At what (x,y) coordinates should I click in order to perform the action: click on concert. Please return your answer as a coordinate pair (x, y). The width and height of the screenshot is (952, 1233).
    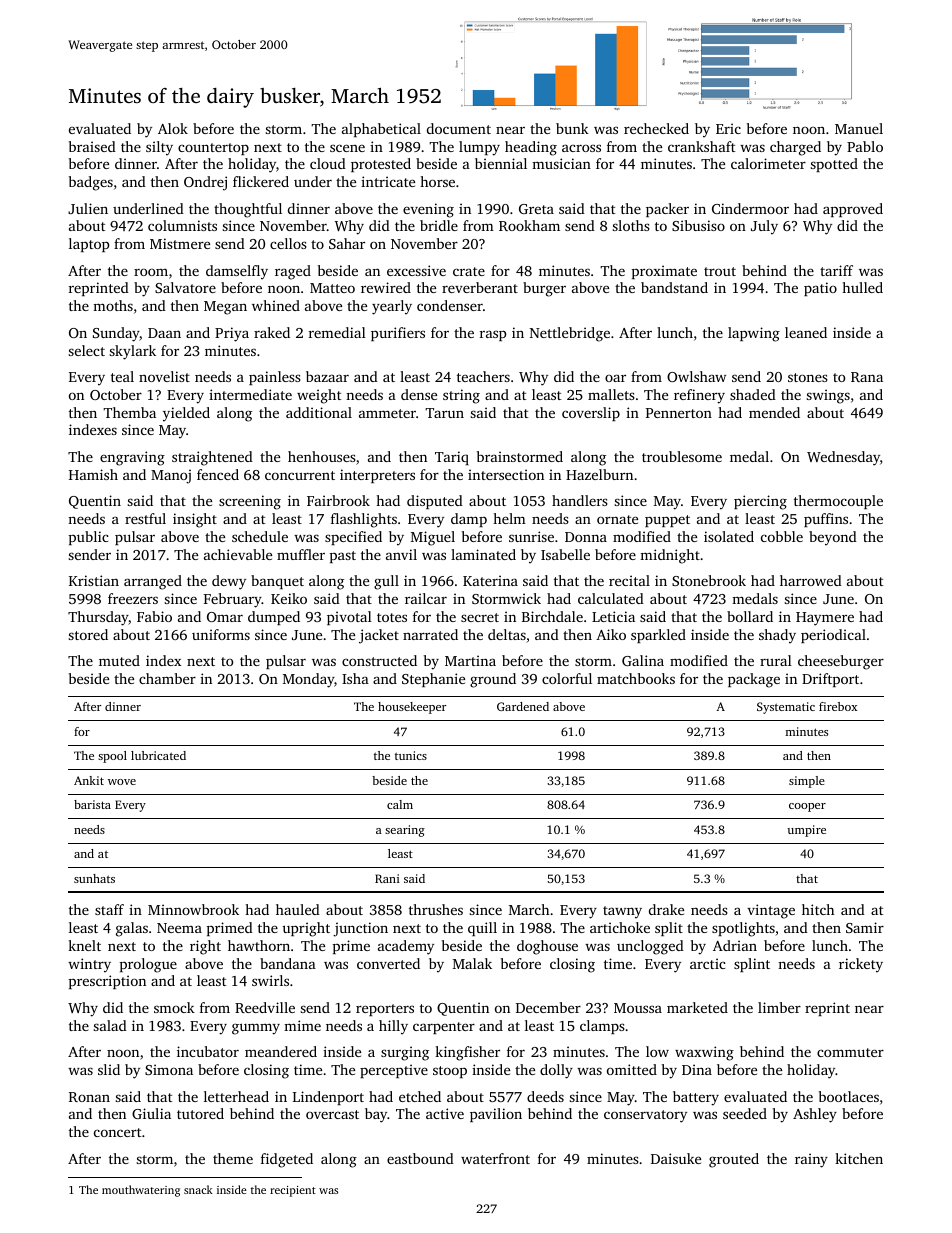
    Looking at the image, I should click on (118, 1132).
